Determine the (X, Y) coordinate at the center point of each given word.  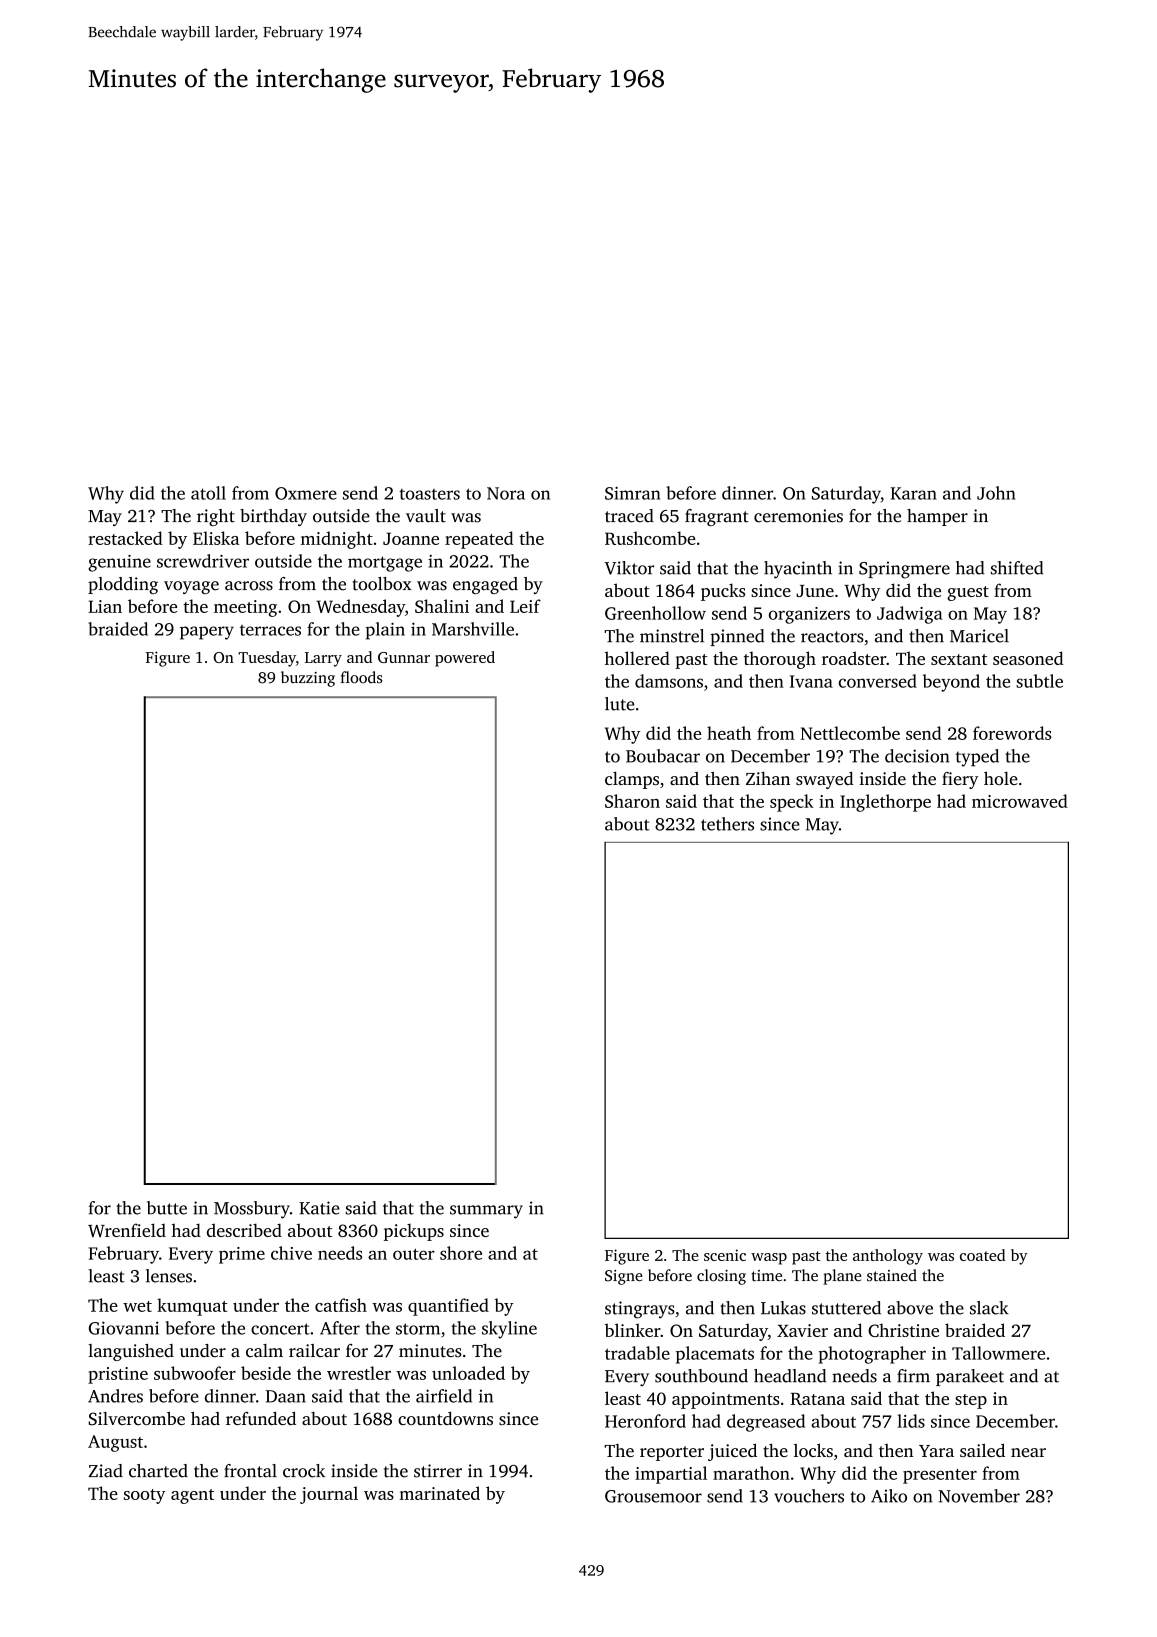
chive (291, 1253)
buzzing (308, 679)
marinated (439, 1493)
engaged (485, 585)
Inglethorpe (885, 803)
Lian (105, 606)
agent (192, 1496)
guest (968, 593)
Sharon (632, 801)
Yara (936, 1451)
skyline (509, 1330)
